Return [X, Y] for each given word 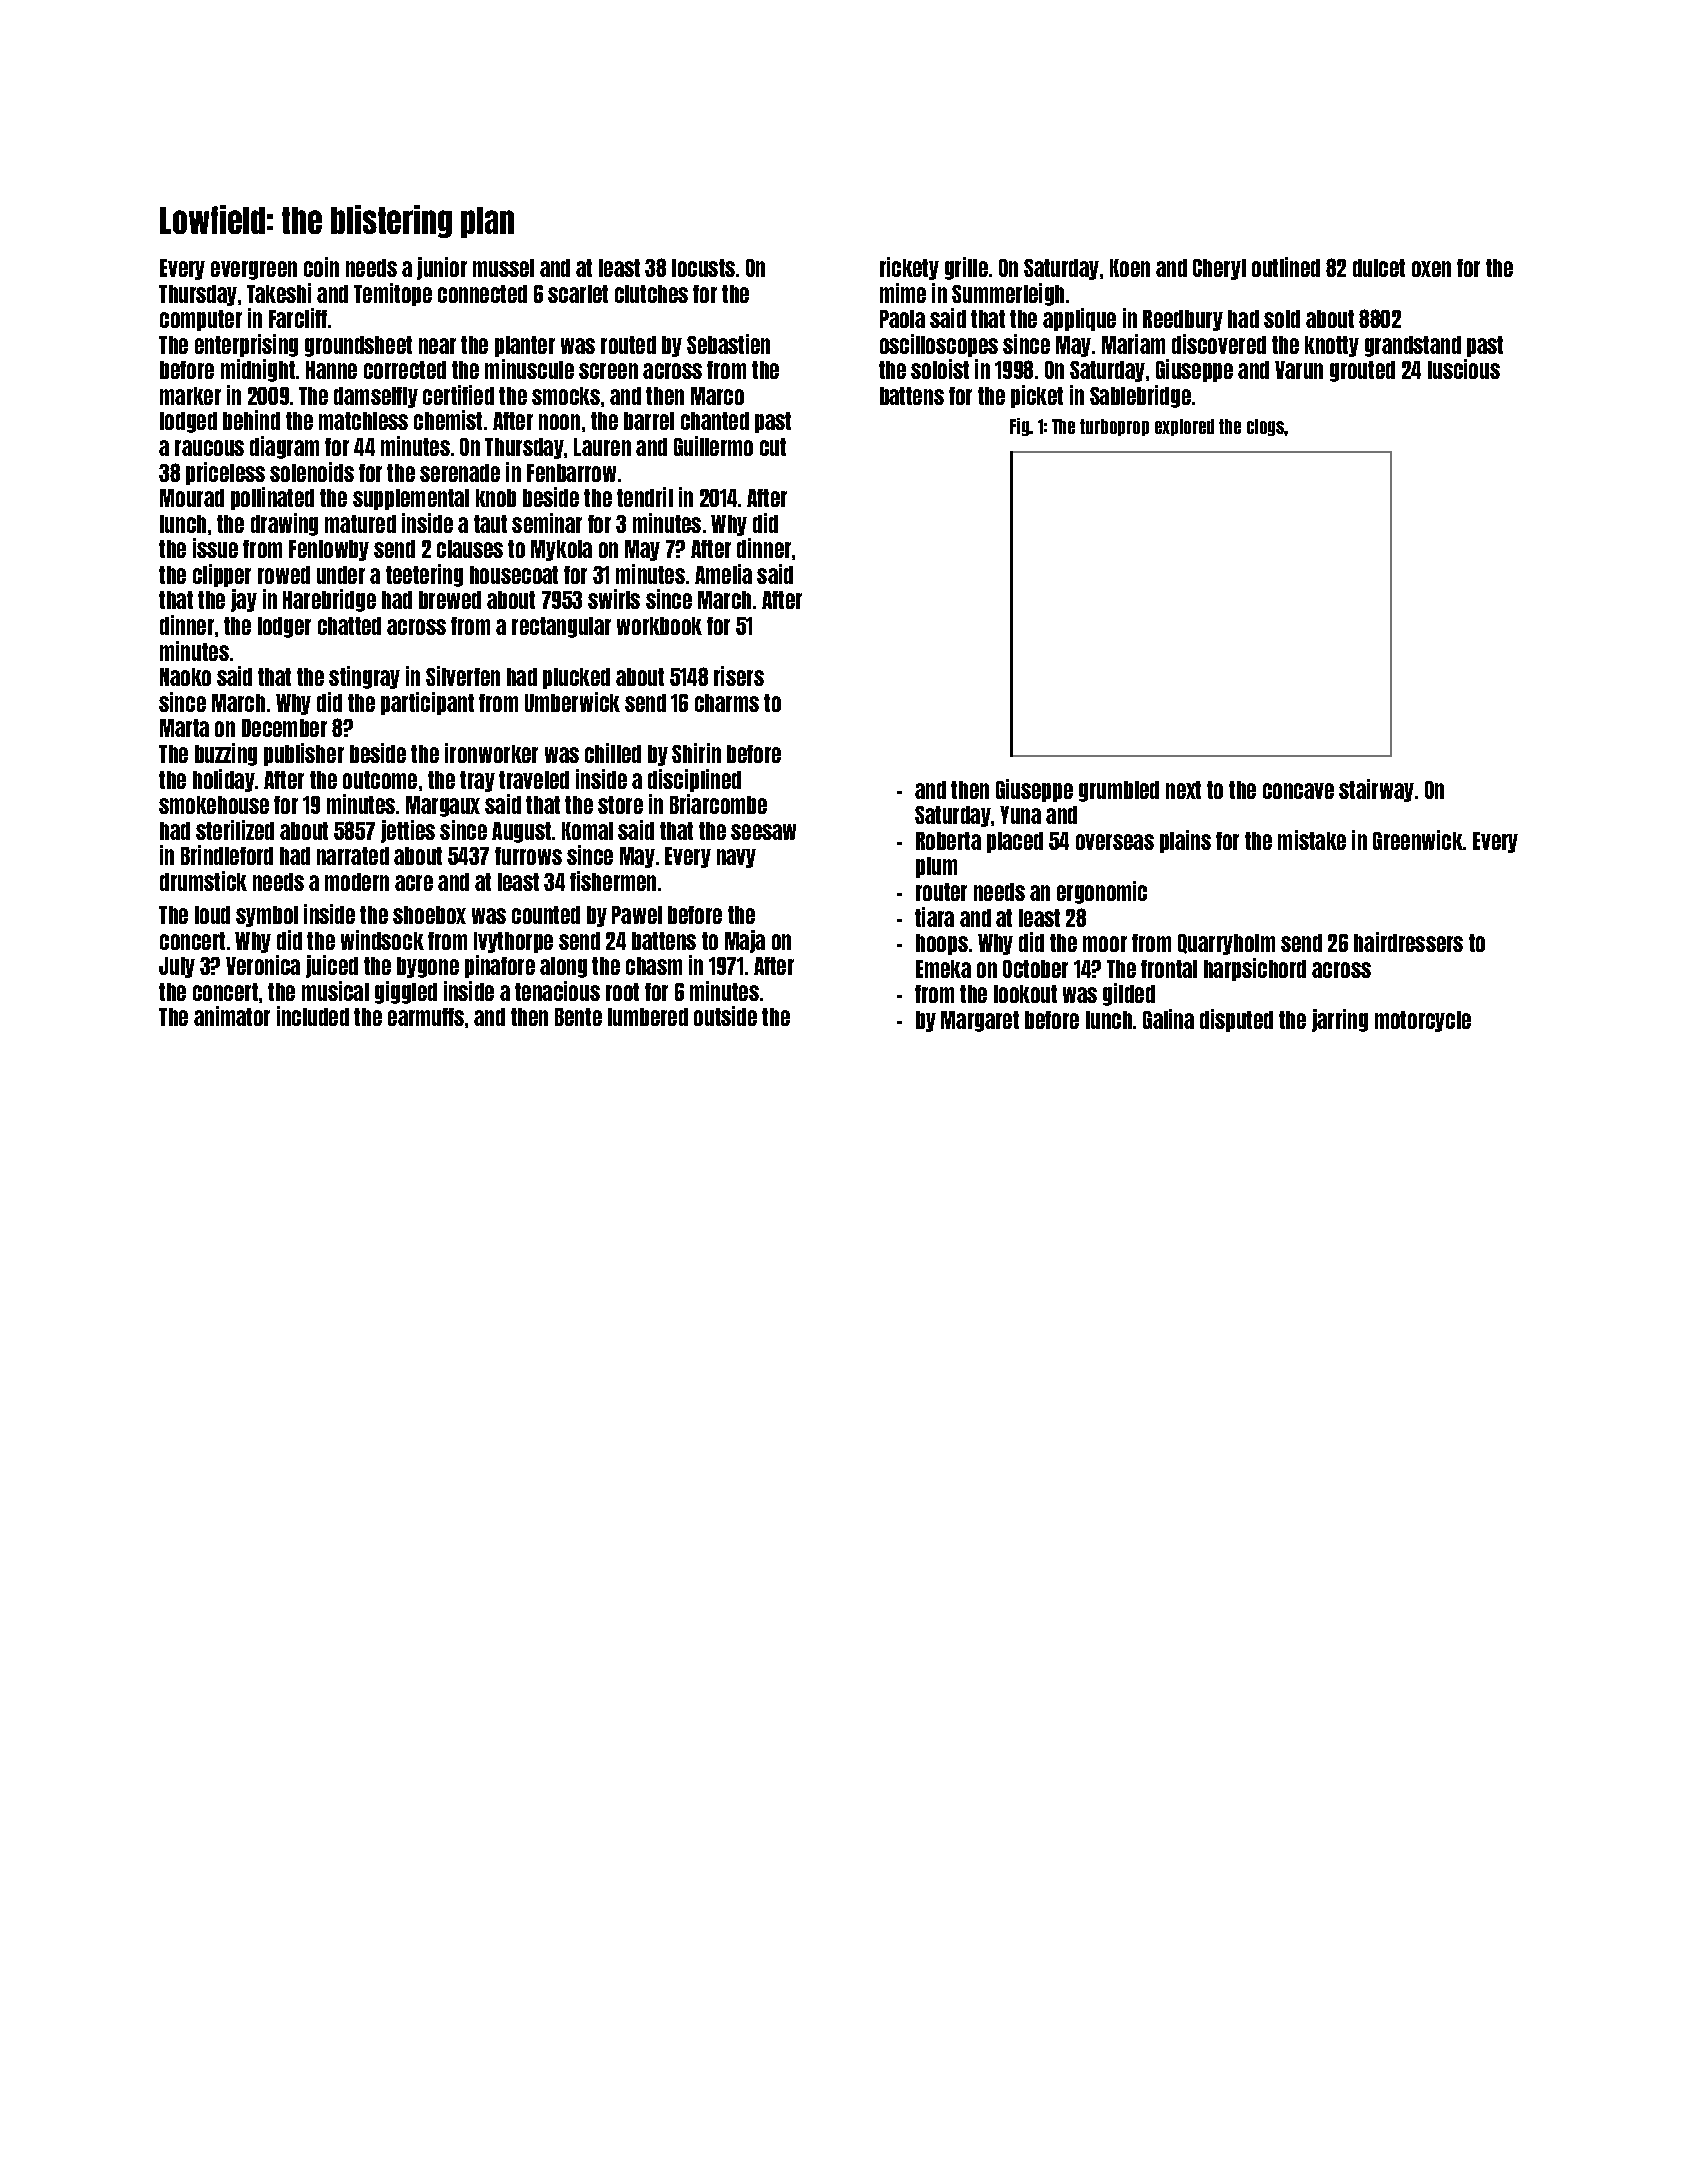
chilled [613, 753]
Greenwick [1418, 840]
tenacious [557, 991]
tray [477, 781]
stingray [364, 677]
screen [608, 371]
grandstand [1413, 346]
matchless [363, 421]
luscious [1464, 369]
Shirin [696, 753]
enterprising [246, 345]
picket [1037, 396]
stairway [1376, 790]
